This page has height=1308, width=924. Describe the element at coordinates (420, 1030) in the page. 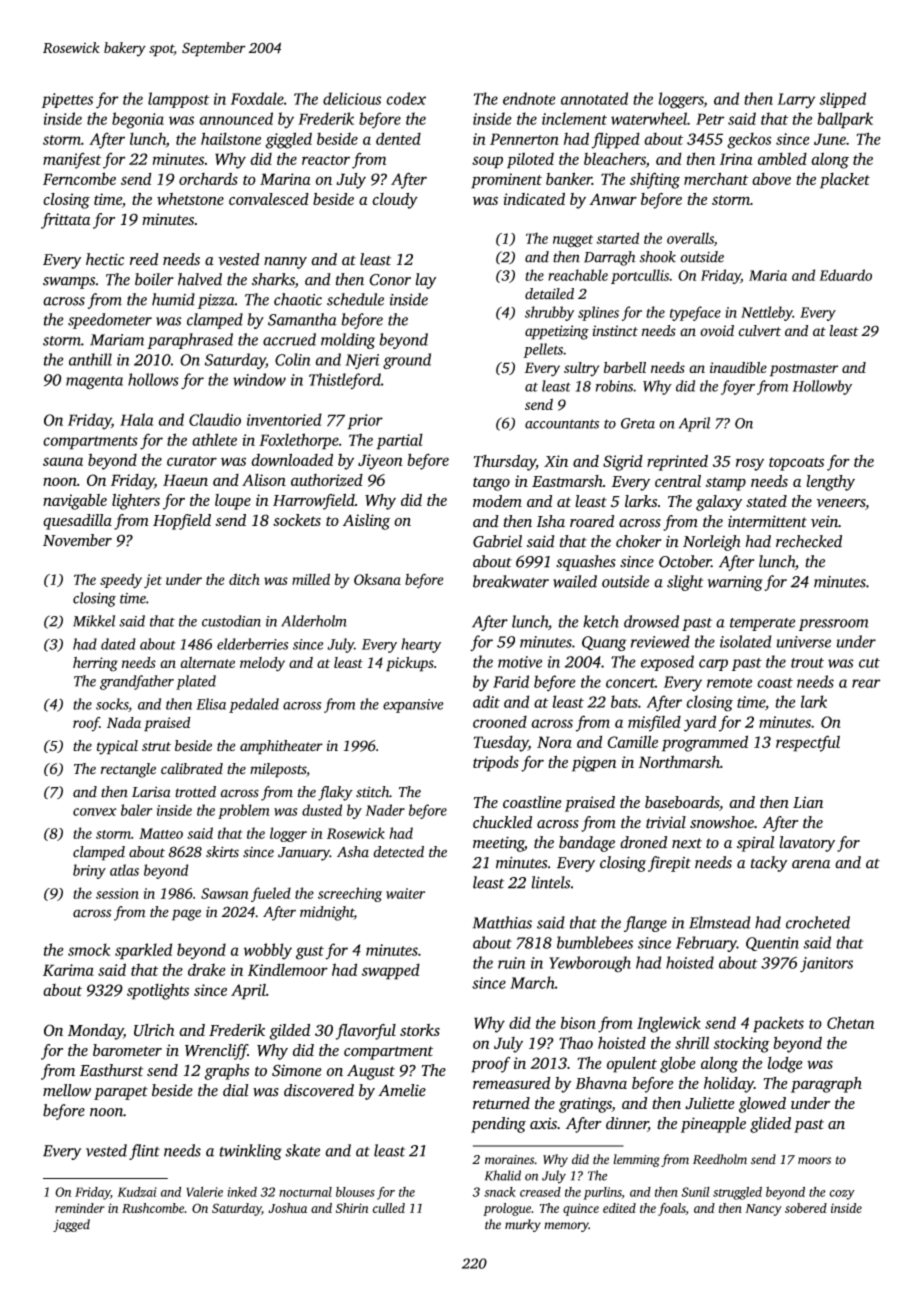

I see `storks` at that location.
